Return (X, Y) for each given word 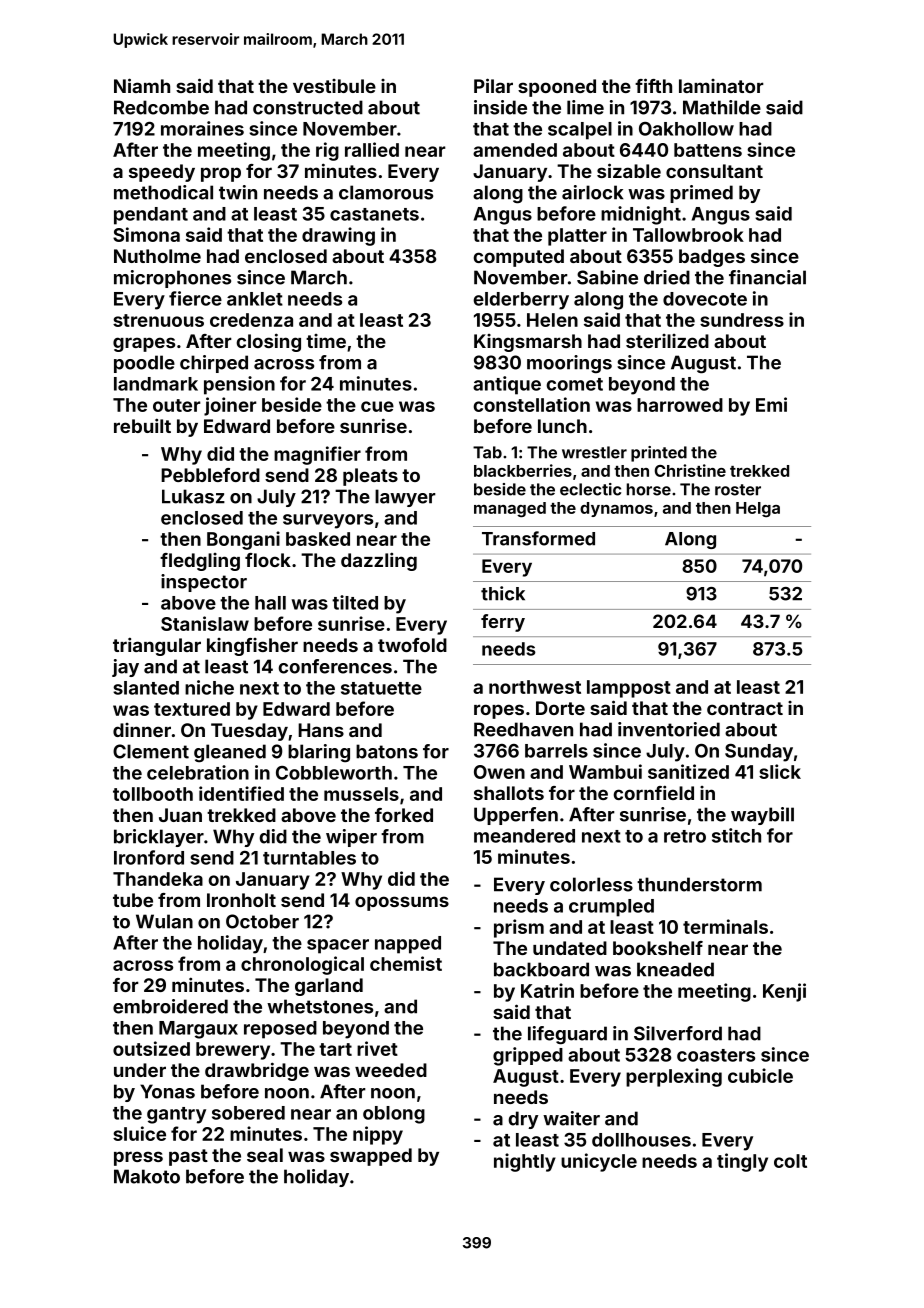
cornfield (654, 792)
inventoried (669, 729)
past (188, 1157)
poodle (144, 364)
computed (519, 258)
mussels (361, 794)
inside (500, 107)
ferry (503, 623)
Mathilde (722, 107)
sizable (629, 170)
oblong (394, 1115)
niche (209, 687)
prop (221, 174)
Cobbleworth (334, 773)
